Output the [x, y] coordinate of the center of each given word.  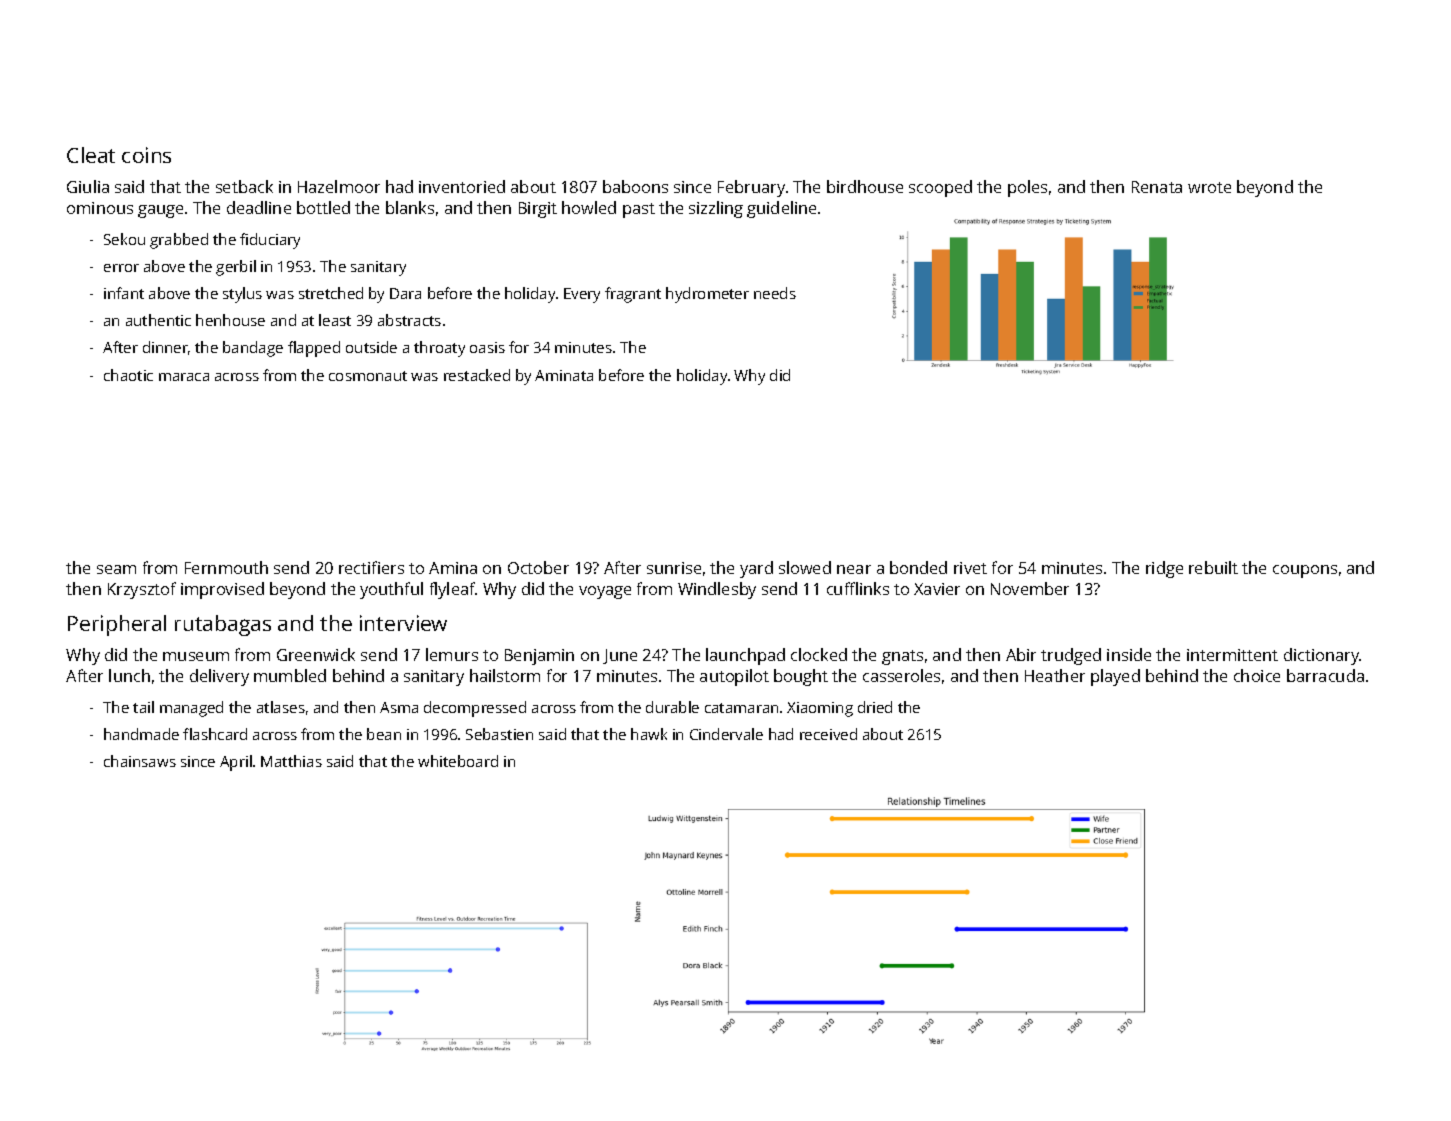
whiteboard [458, 761]
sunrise [674, 568]
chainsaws [140, 761]
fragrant [633, 295]
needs [775, 293]
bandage [253, 349]
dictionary [1322, 656]
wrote [1209, 187]
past [639, 210]
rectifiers [371, 567]
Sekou [124, 239]
